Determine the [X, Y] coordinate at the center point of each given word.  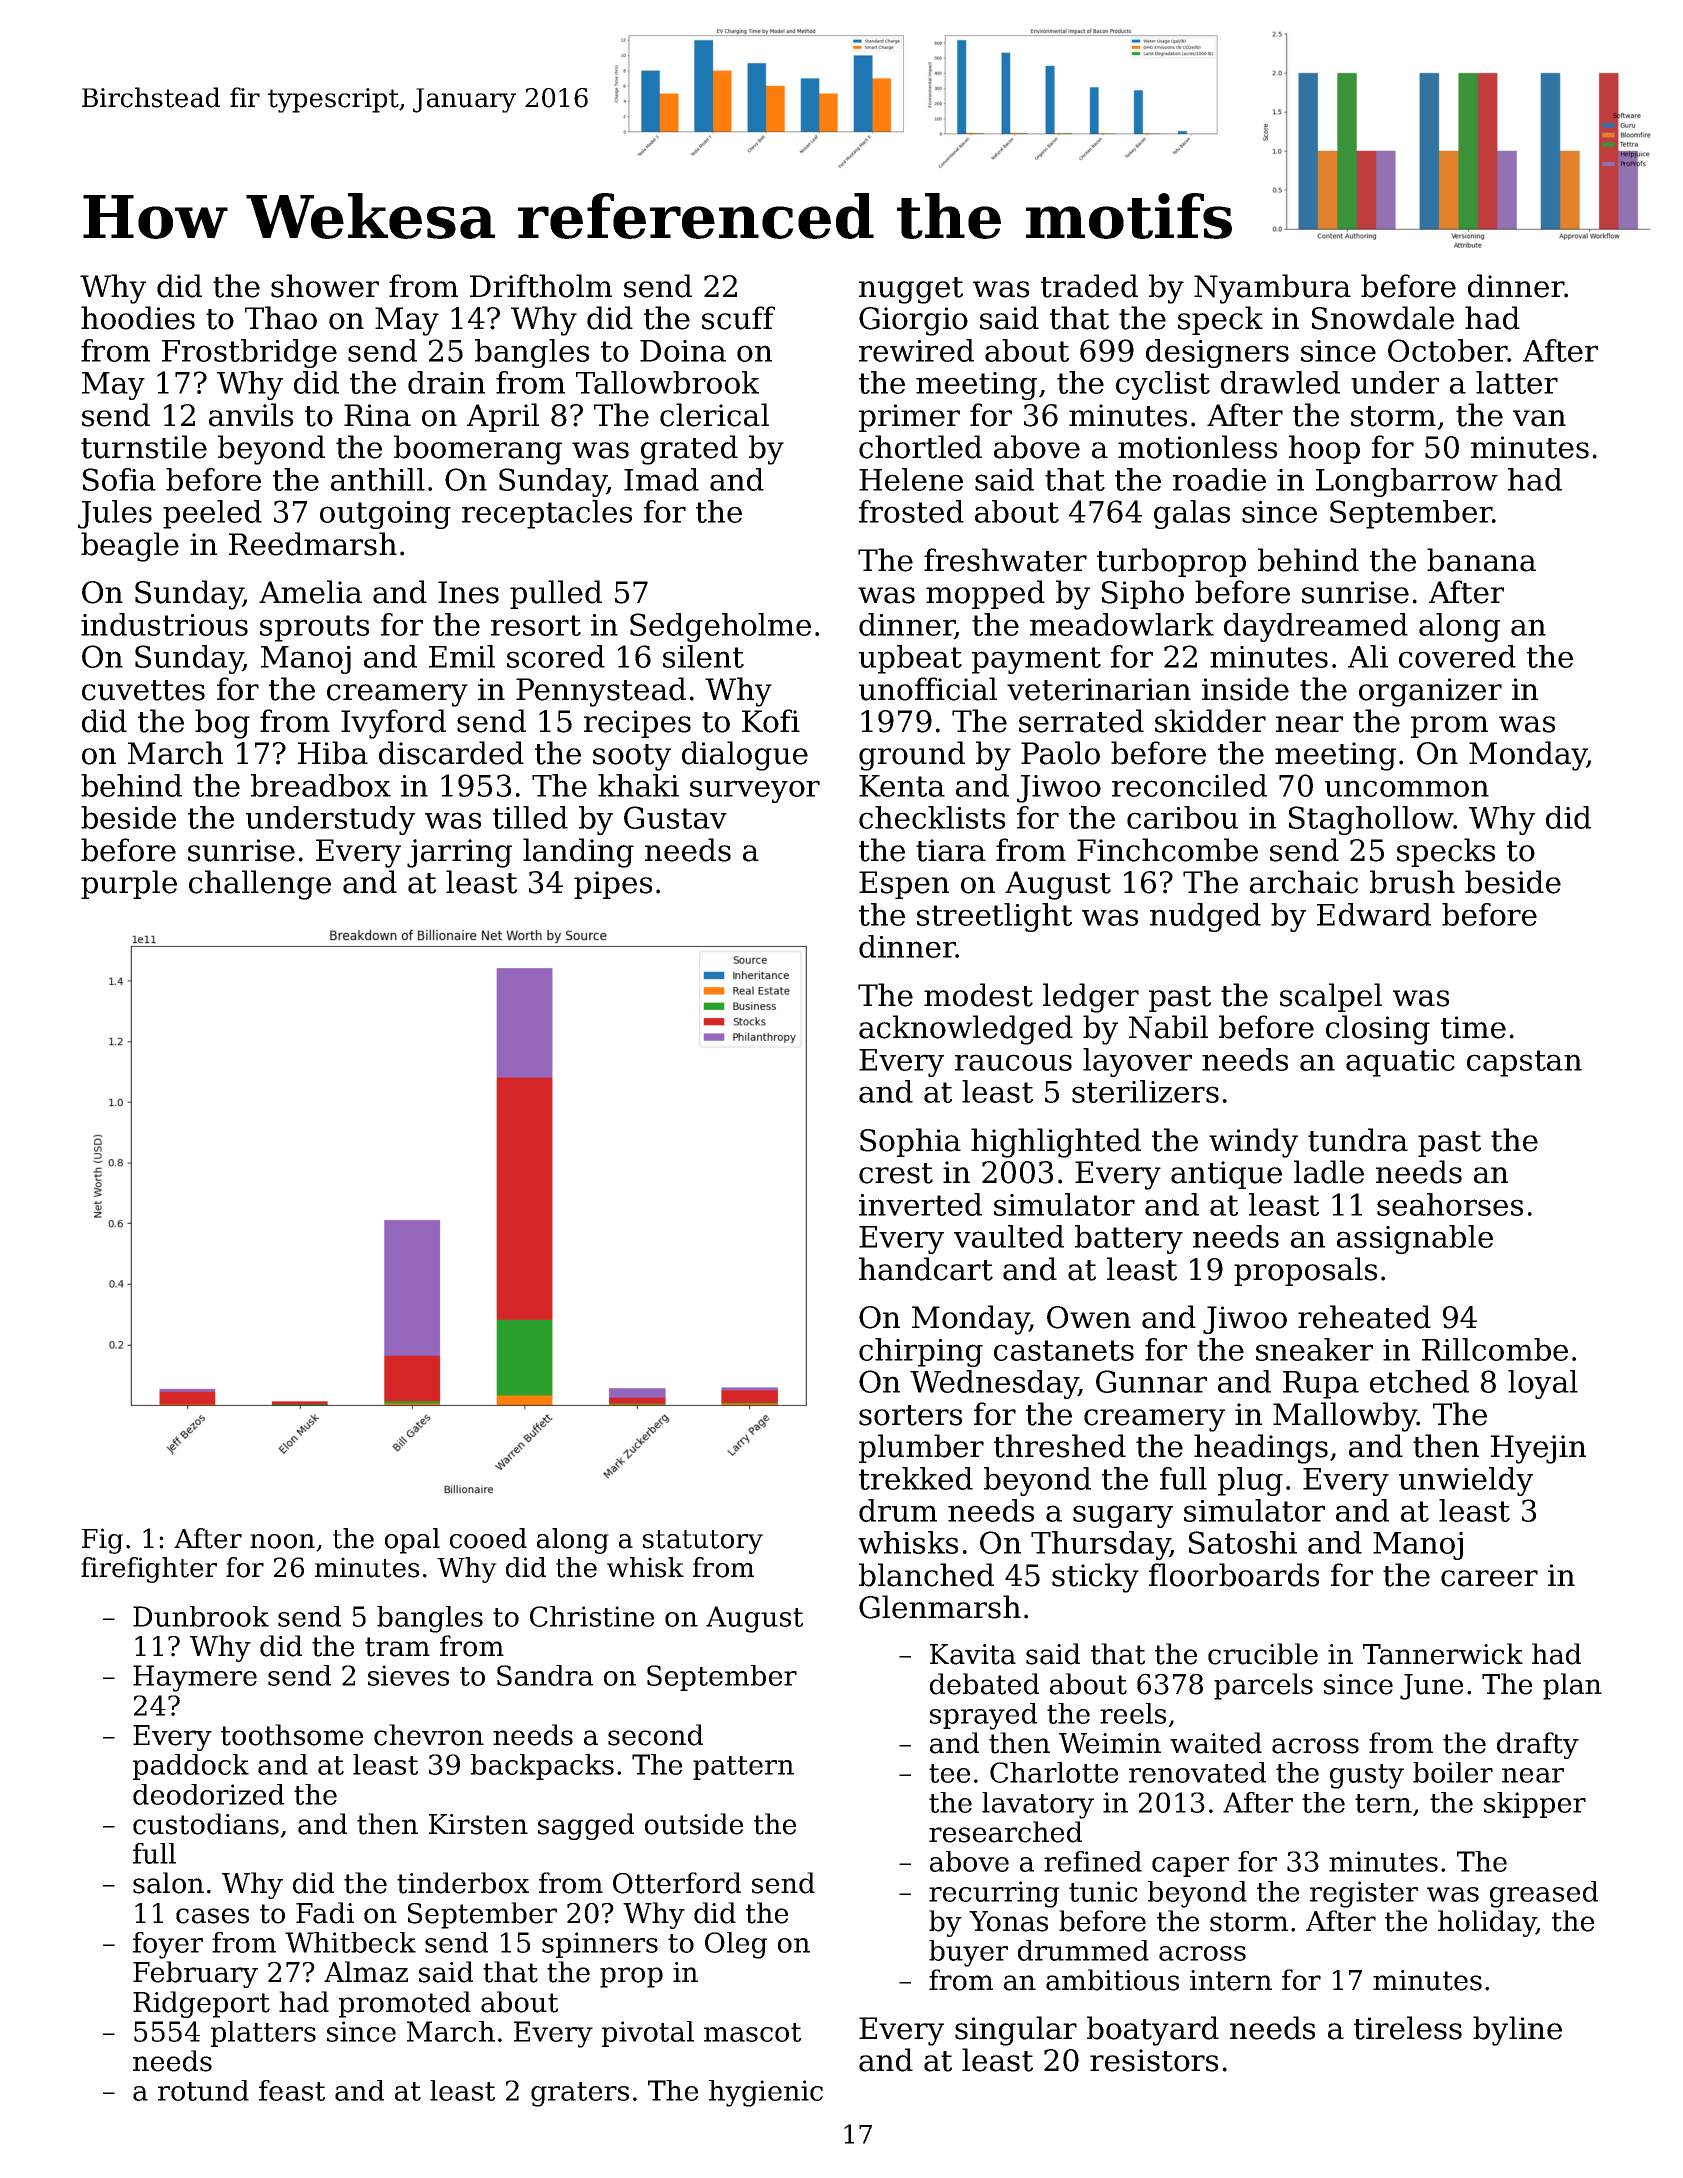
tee [949, 1773]
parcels [1263, 1686]
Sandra [545, 1675]
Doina [683, 351]
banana [1481, 560]
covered [1457, 656]
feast [292, 2090]
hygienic [766, 2093]
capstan [1524, 1063]
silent [703, 656]
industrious [164, 624]
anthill [378, 479]
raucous [1013, 1062]
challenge [260, 885]
